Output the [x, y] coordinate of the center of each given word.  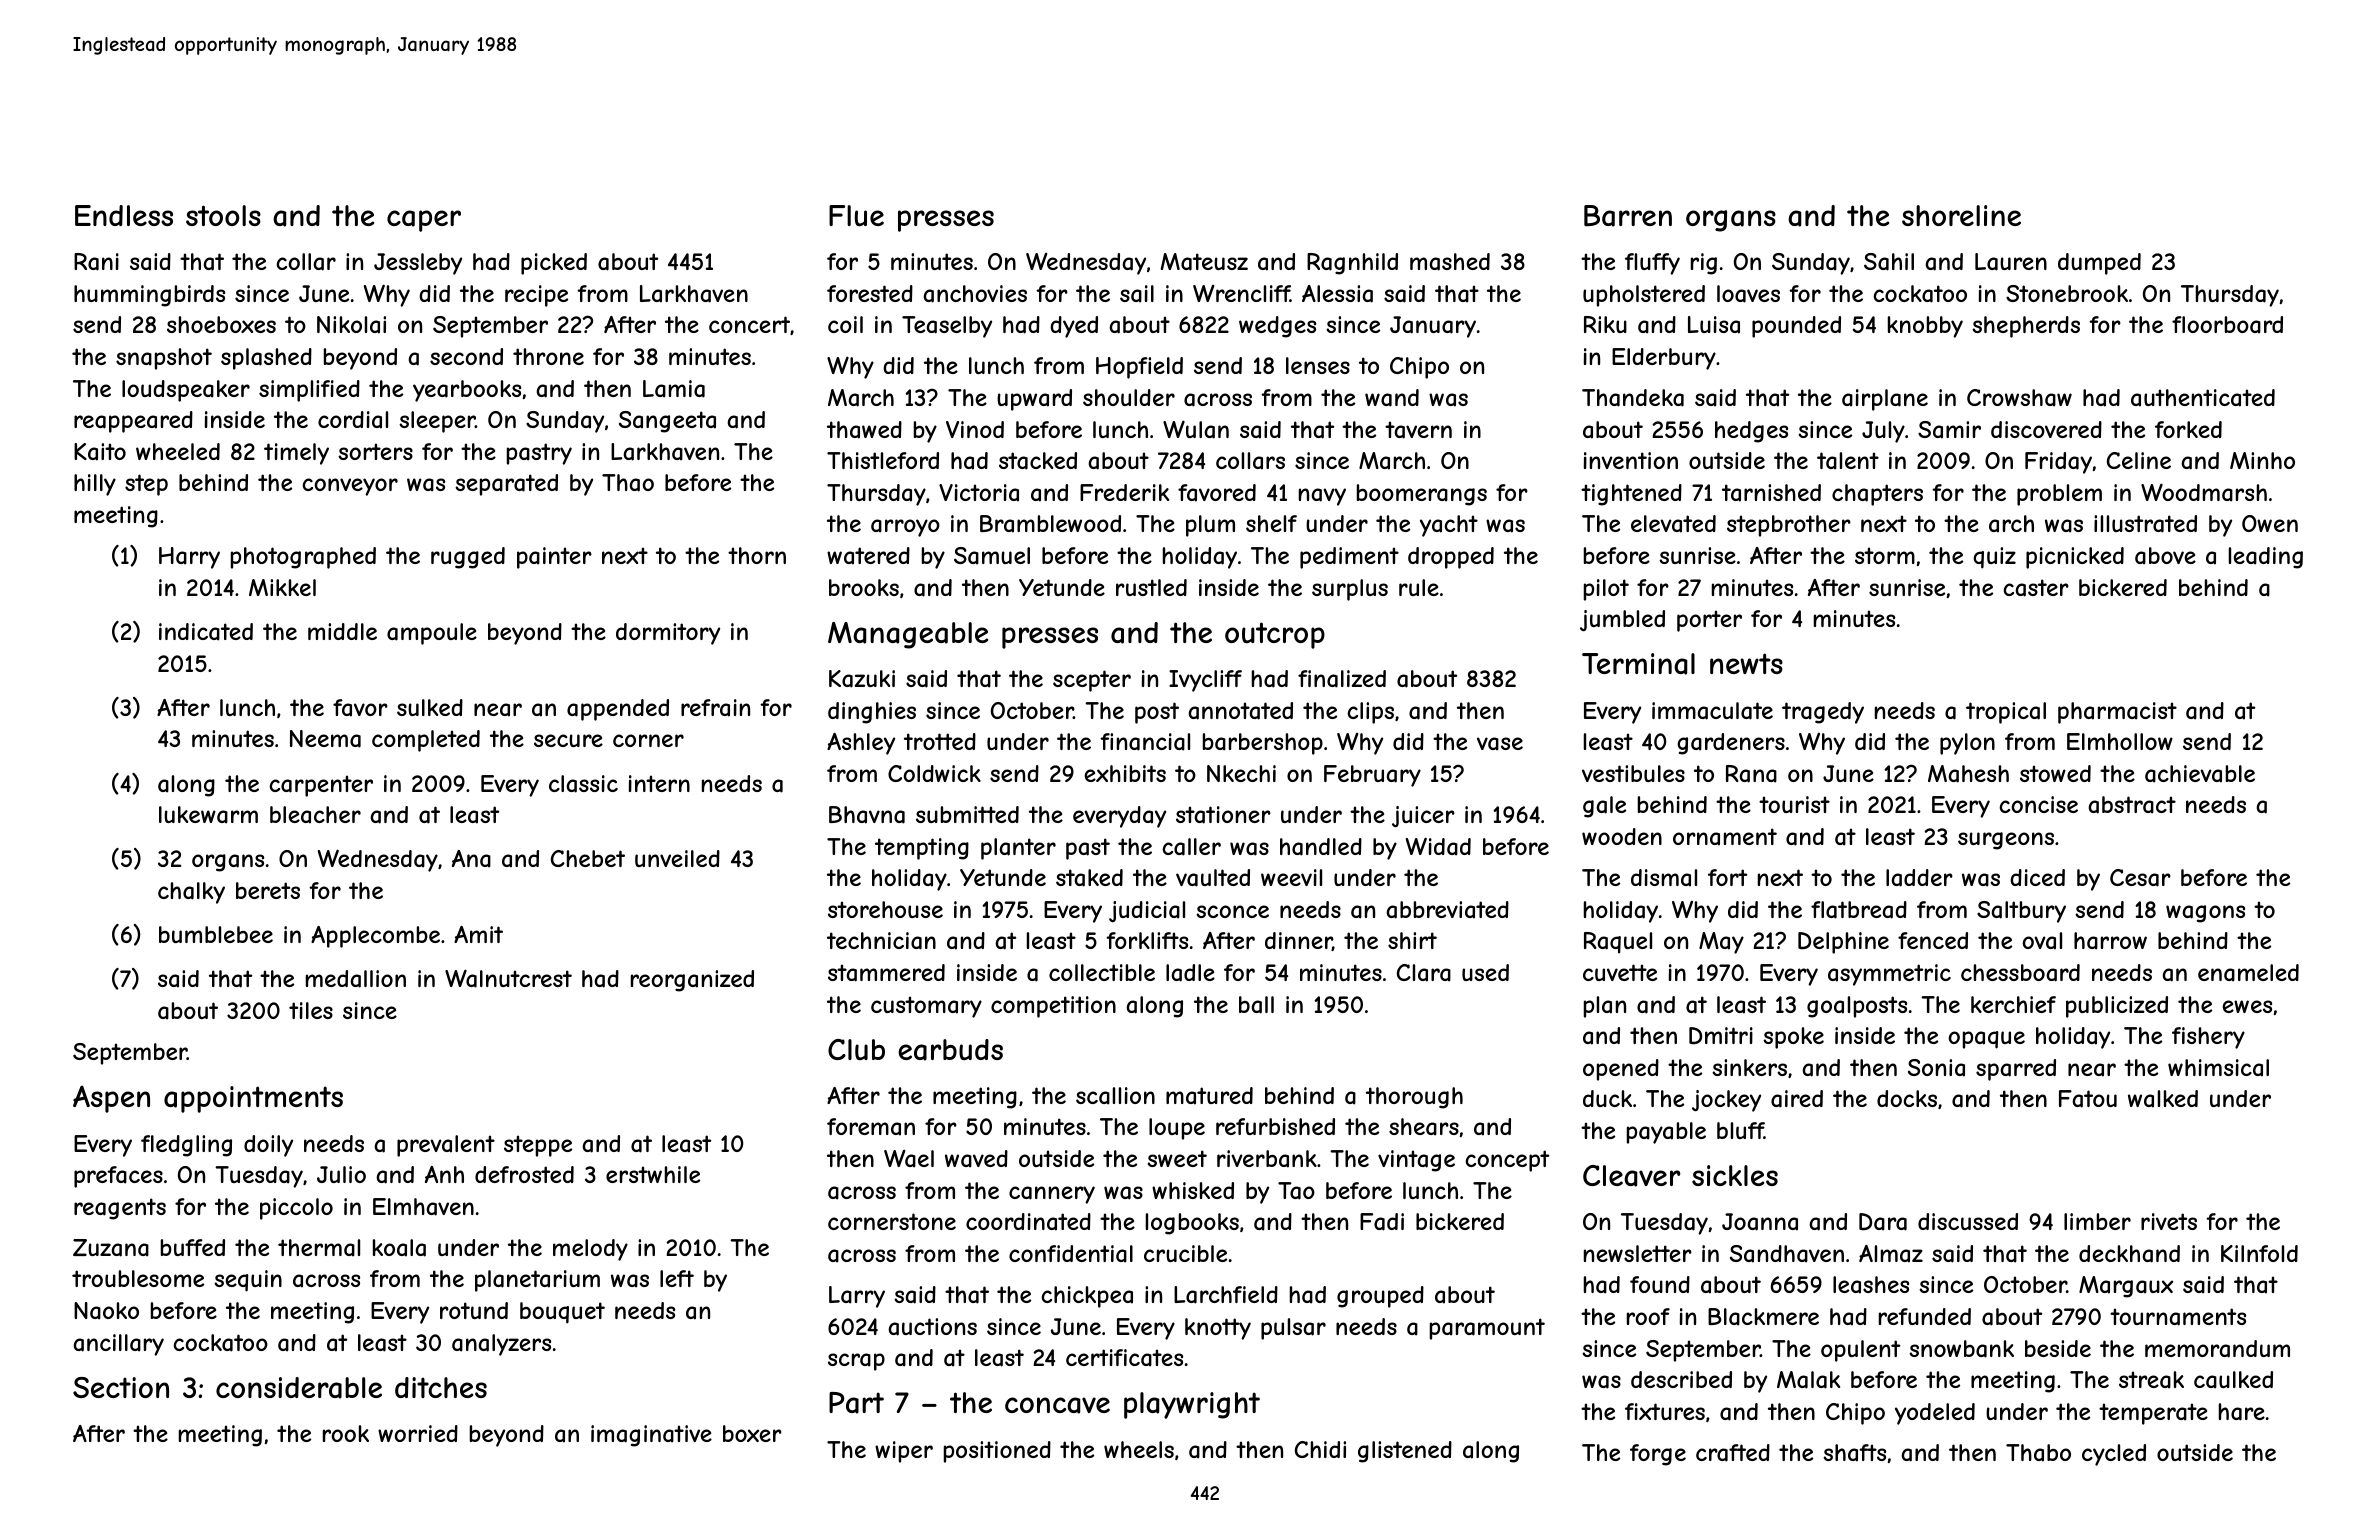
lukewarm [208, 815]
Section [121, 1387]
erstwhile [653, 1174]
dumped [2099, 264]
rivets [2169, 1221]
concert [749, 324]
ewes [2247, 1006]
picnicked [2075, 558]
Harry [189, 558]
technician [881, 941]
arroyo [905, 528]
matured [1209, 1096]
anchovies [975, 294]
